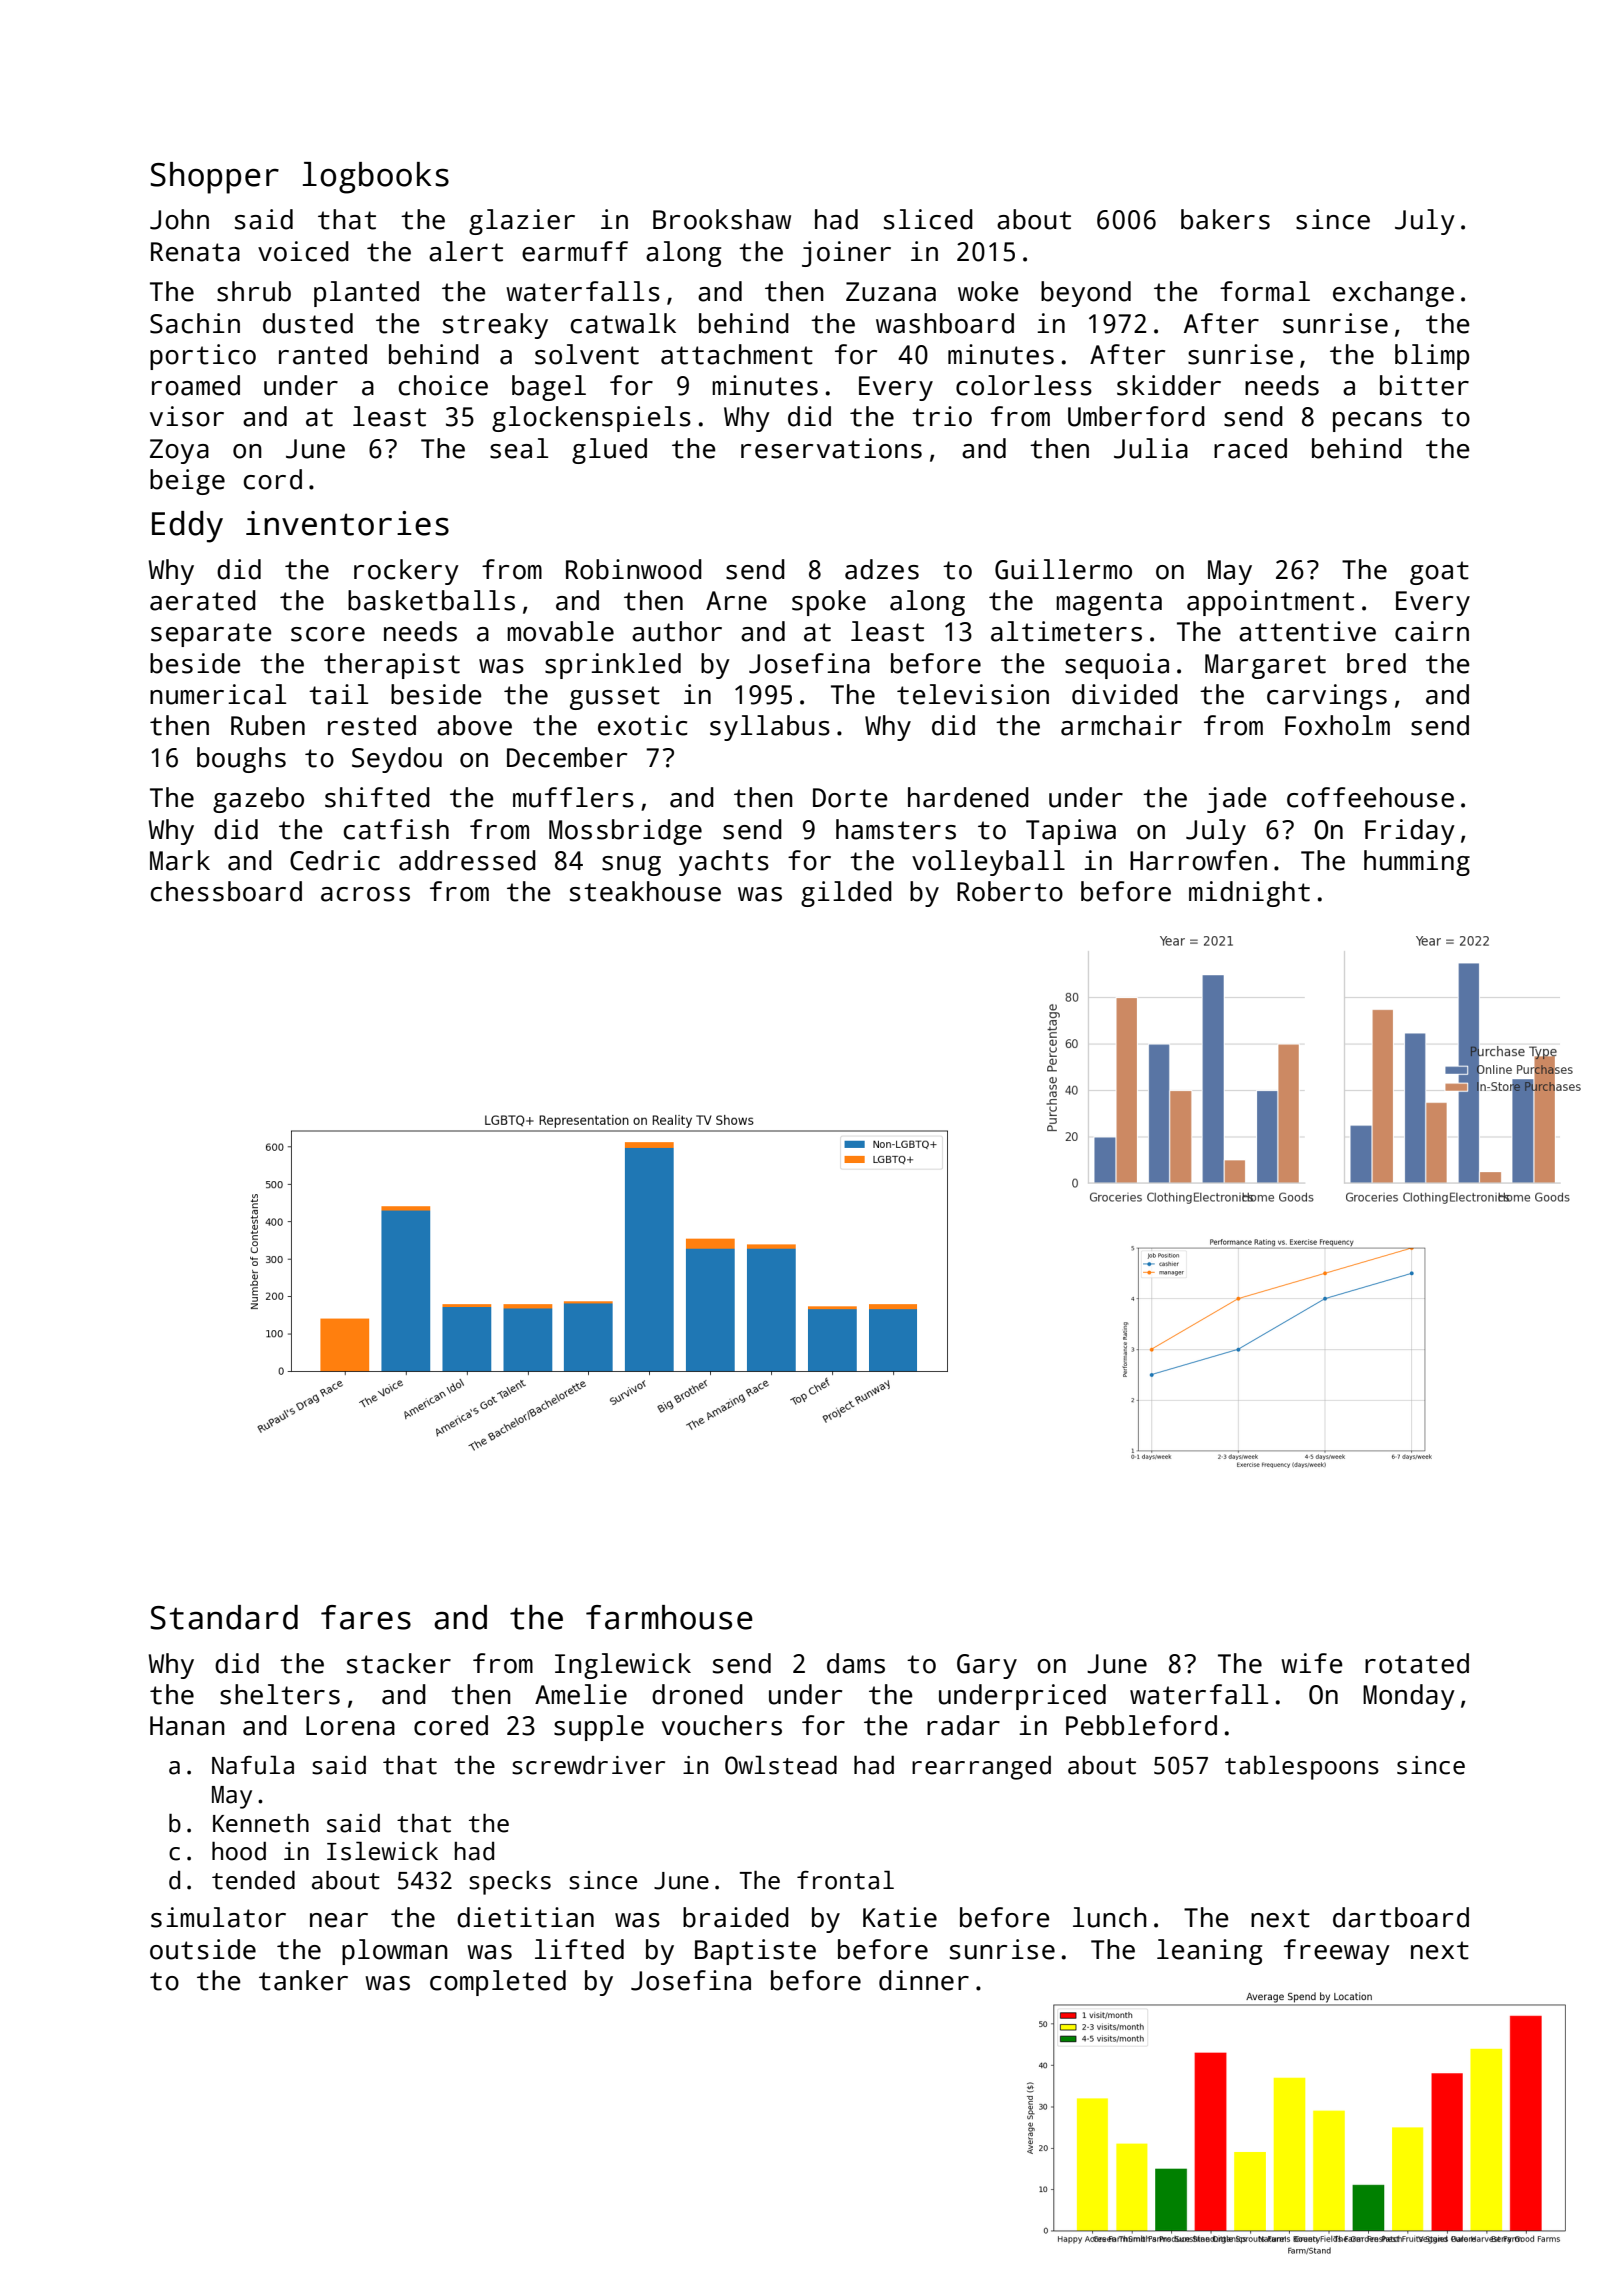 This screenshot has height=2292, width=1620. What do you see at coordinates (588, 1765) in the screenshot?
I see `screwdriver` at bounding box center [588, 1765].
